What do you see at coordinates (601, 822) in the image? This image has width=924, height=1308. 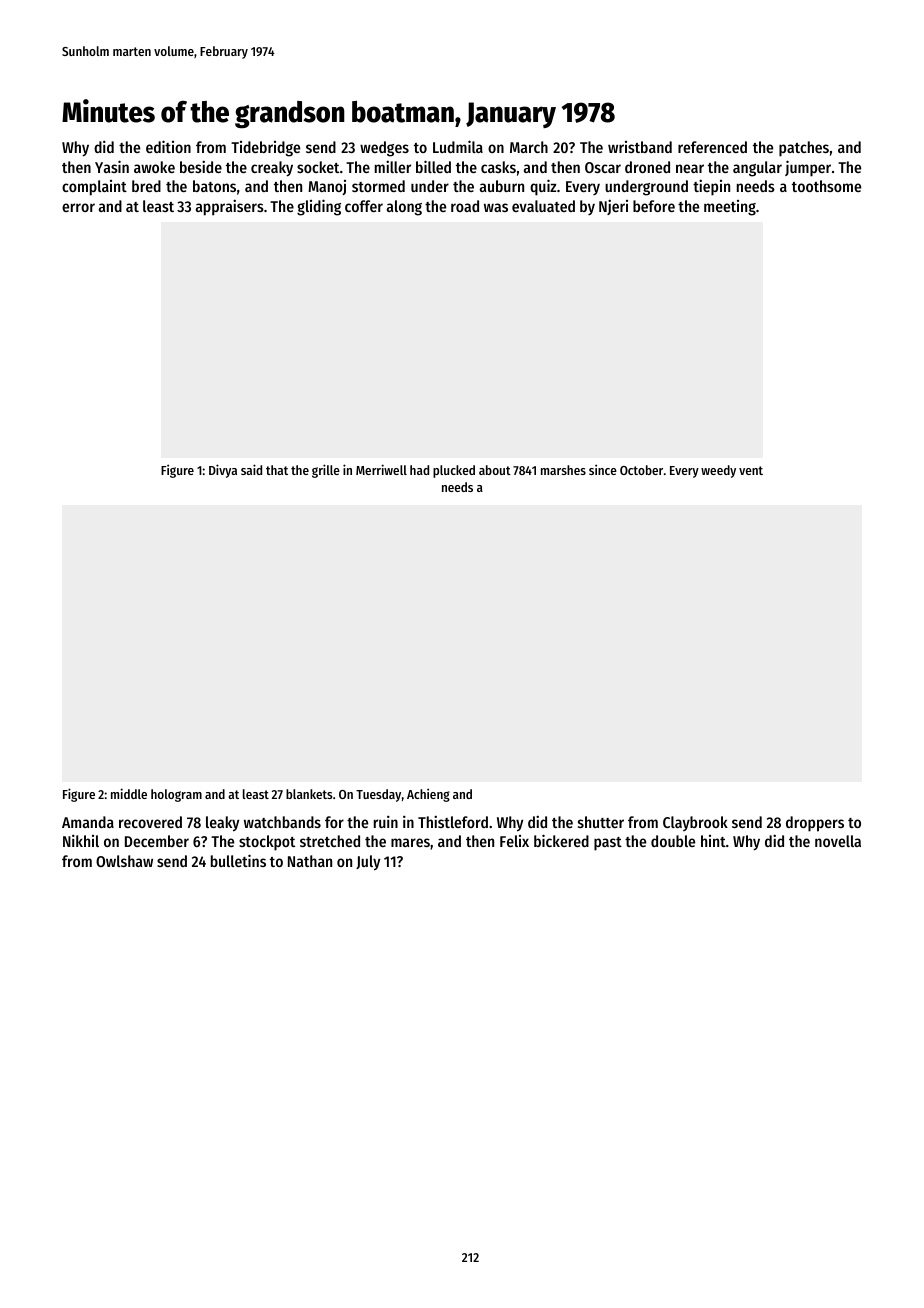 I see `shutter` at bounding box center [601, 822].
